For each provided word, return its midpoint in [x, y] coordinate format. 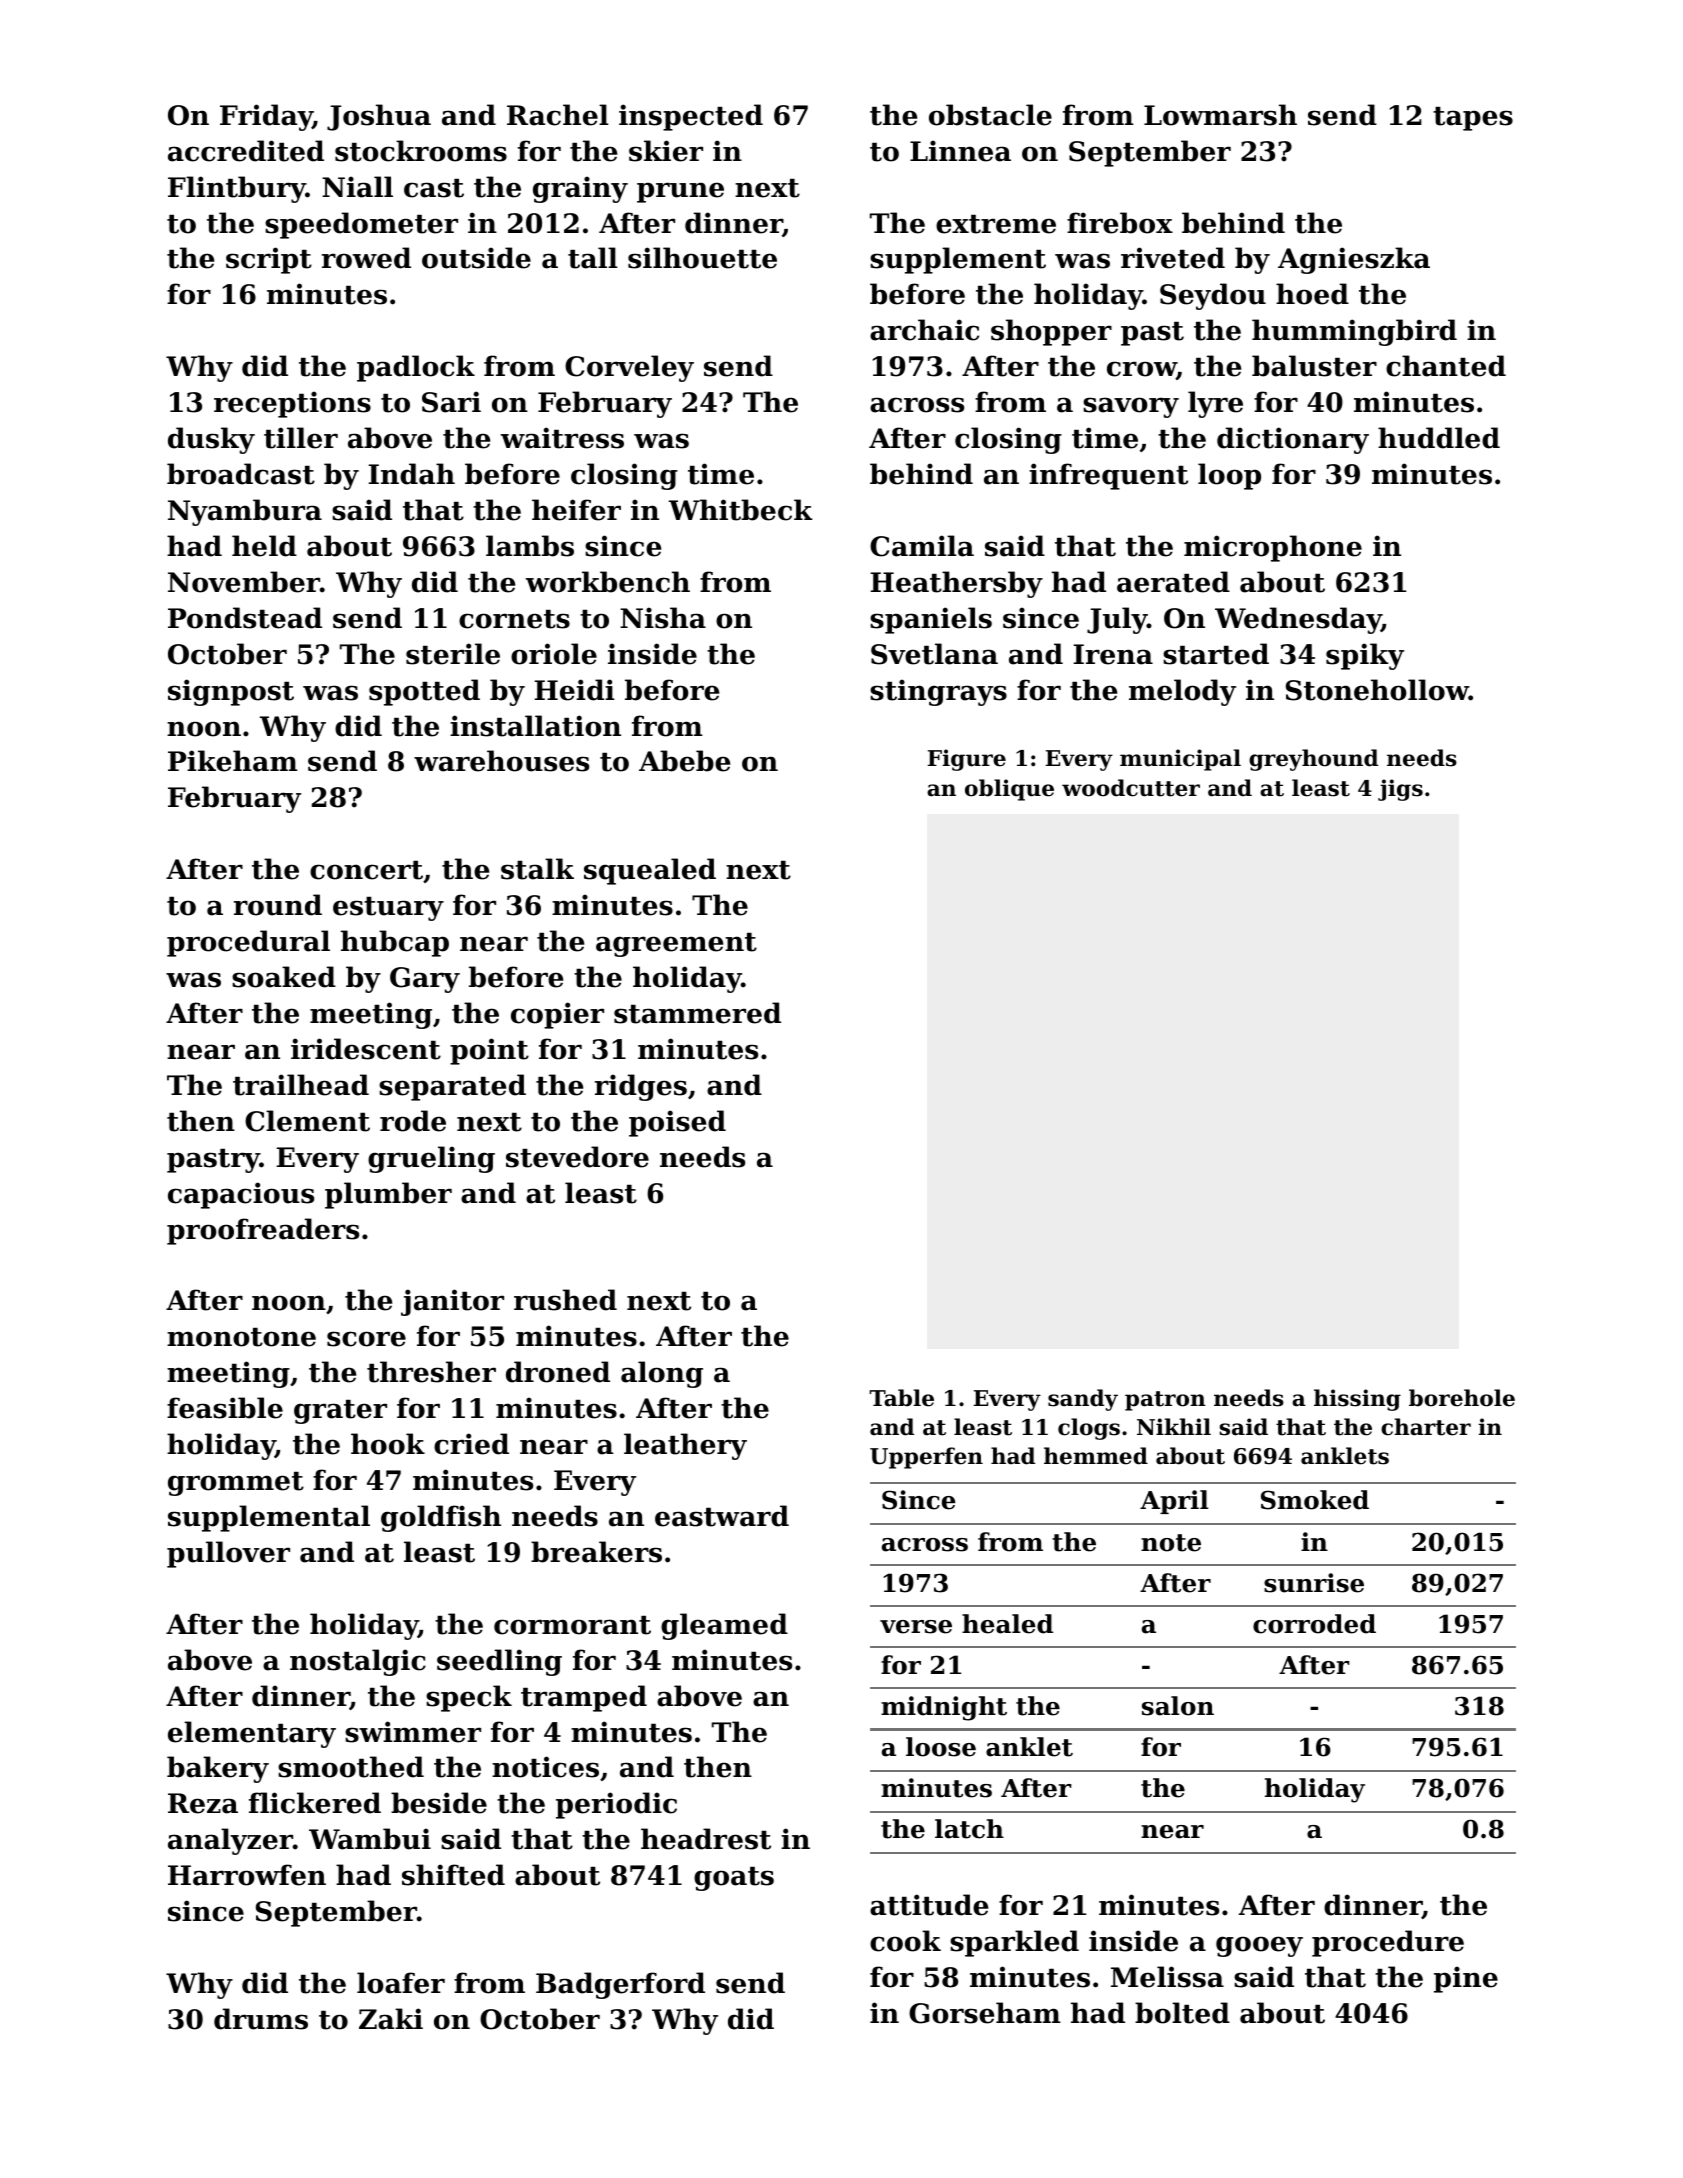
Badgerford [620, 1985]
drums [261, 2019]
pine [1466, 1979]
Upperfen [926, 1458]
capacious [241, 1195]
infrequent [1108, 476]
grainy [580, 189]
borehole [1462, 1398]
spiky [1365, 656]
